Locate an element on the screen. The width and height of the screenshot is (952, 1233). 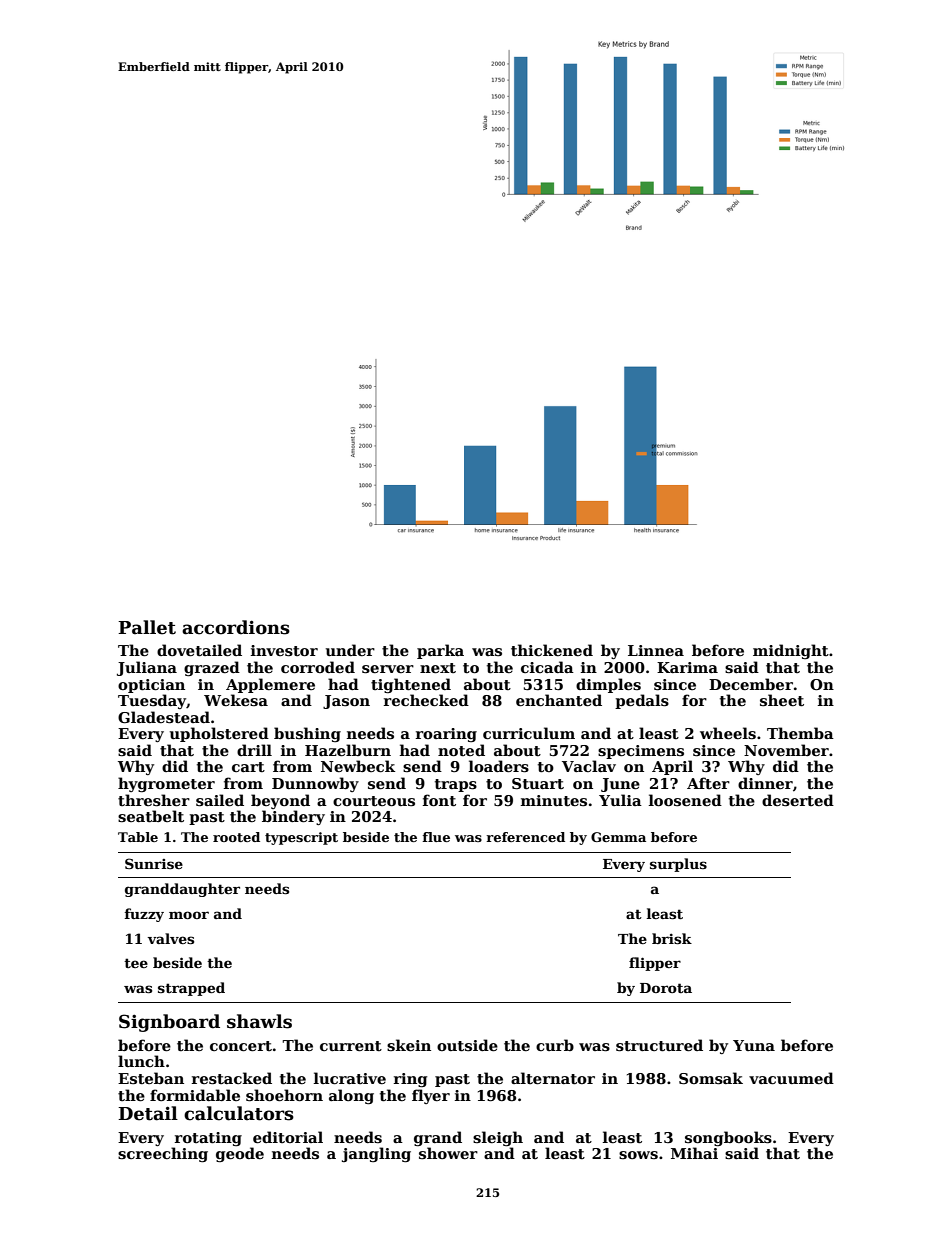
Dorota is located at coordinates (666, 988).
